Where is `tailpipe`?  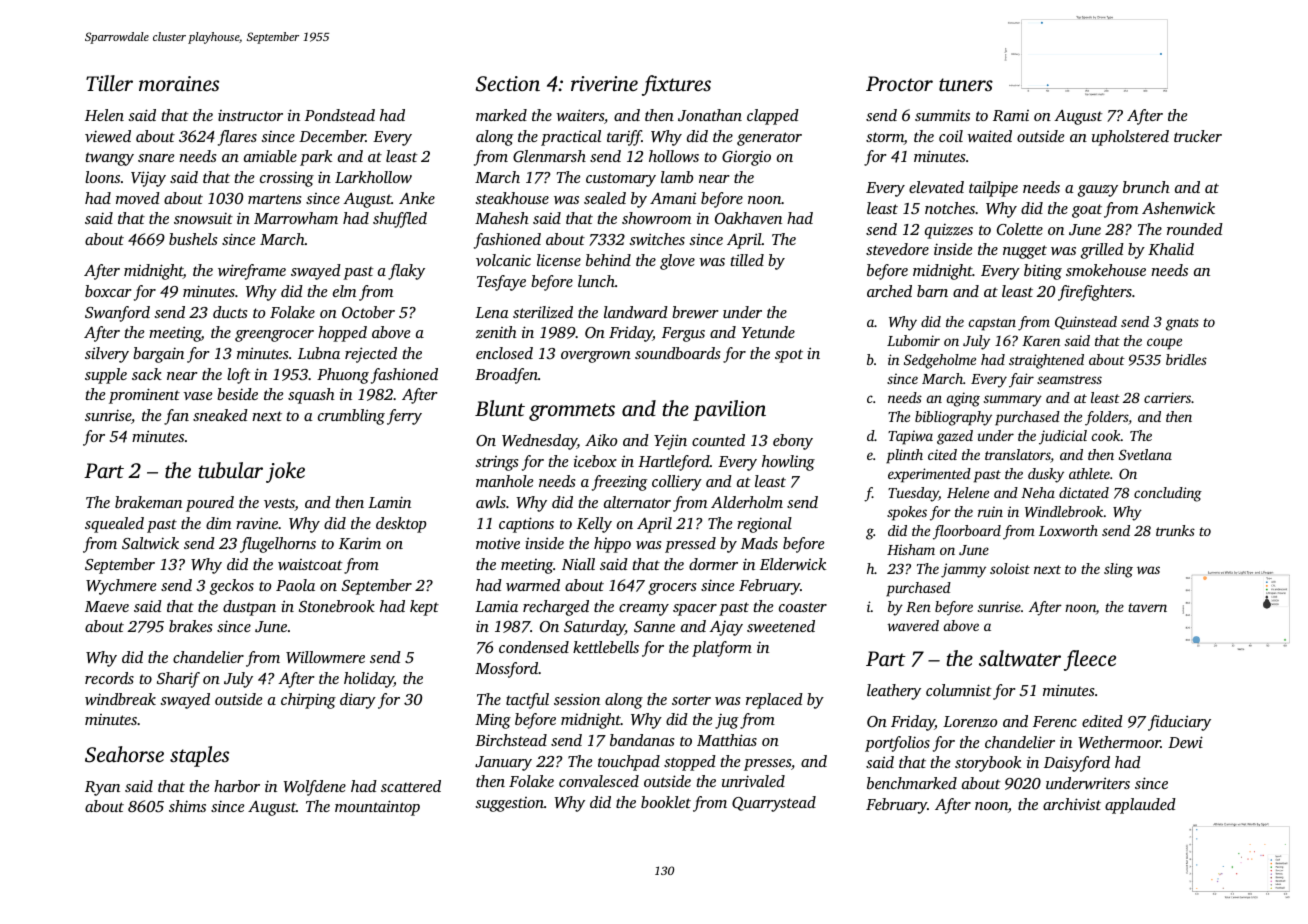
tailpipe is located at coordinates (993, 189).
